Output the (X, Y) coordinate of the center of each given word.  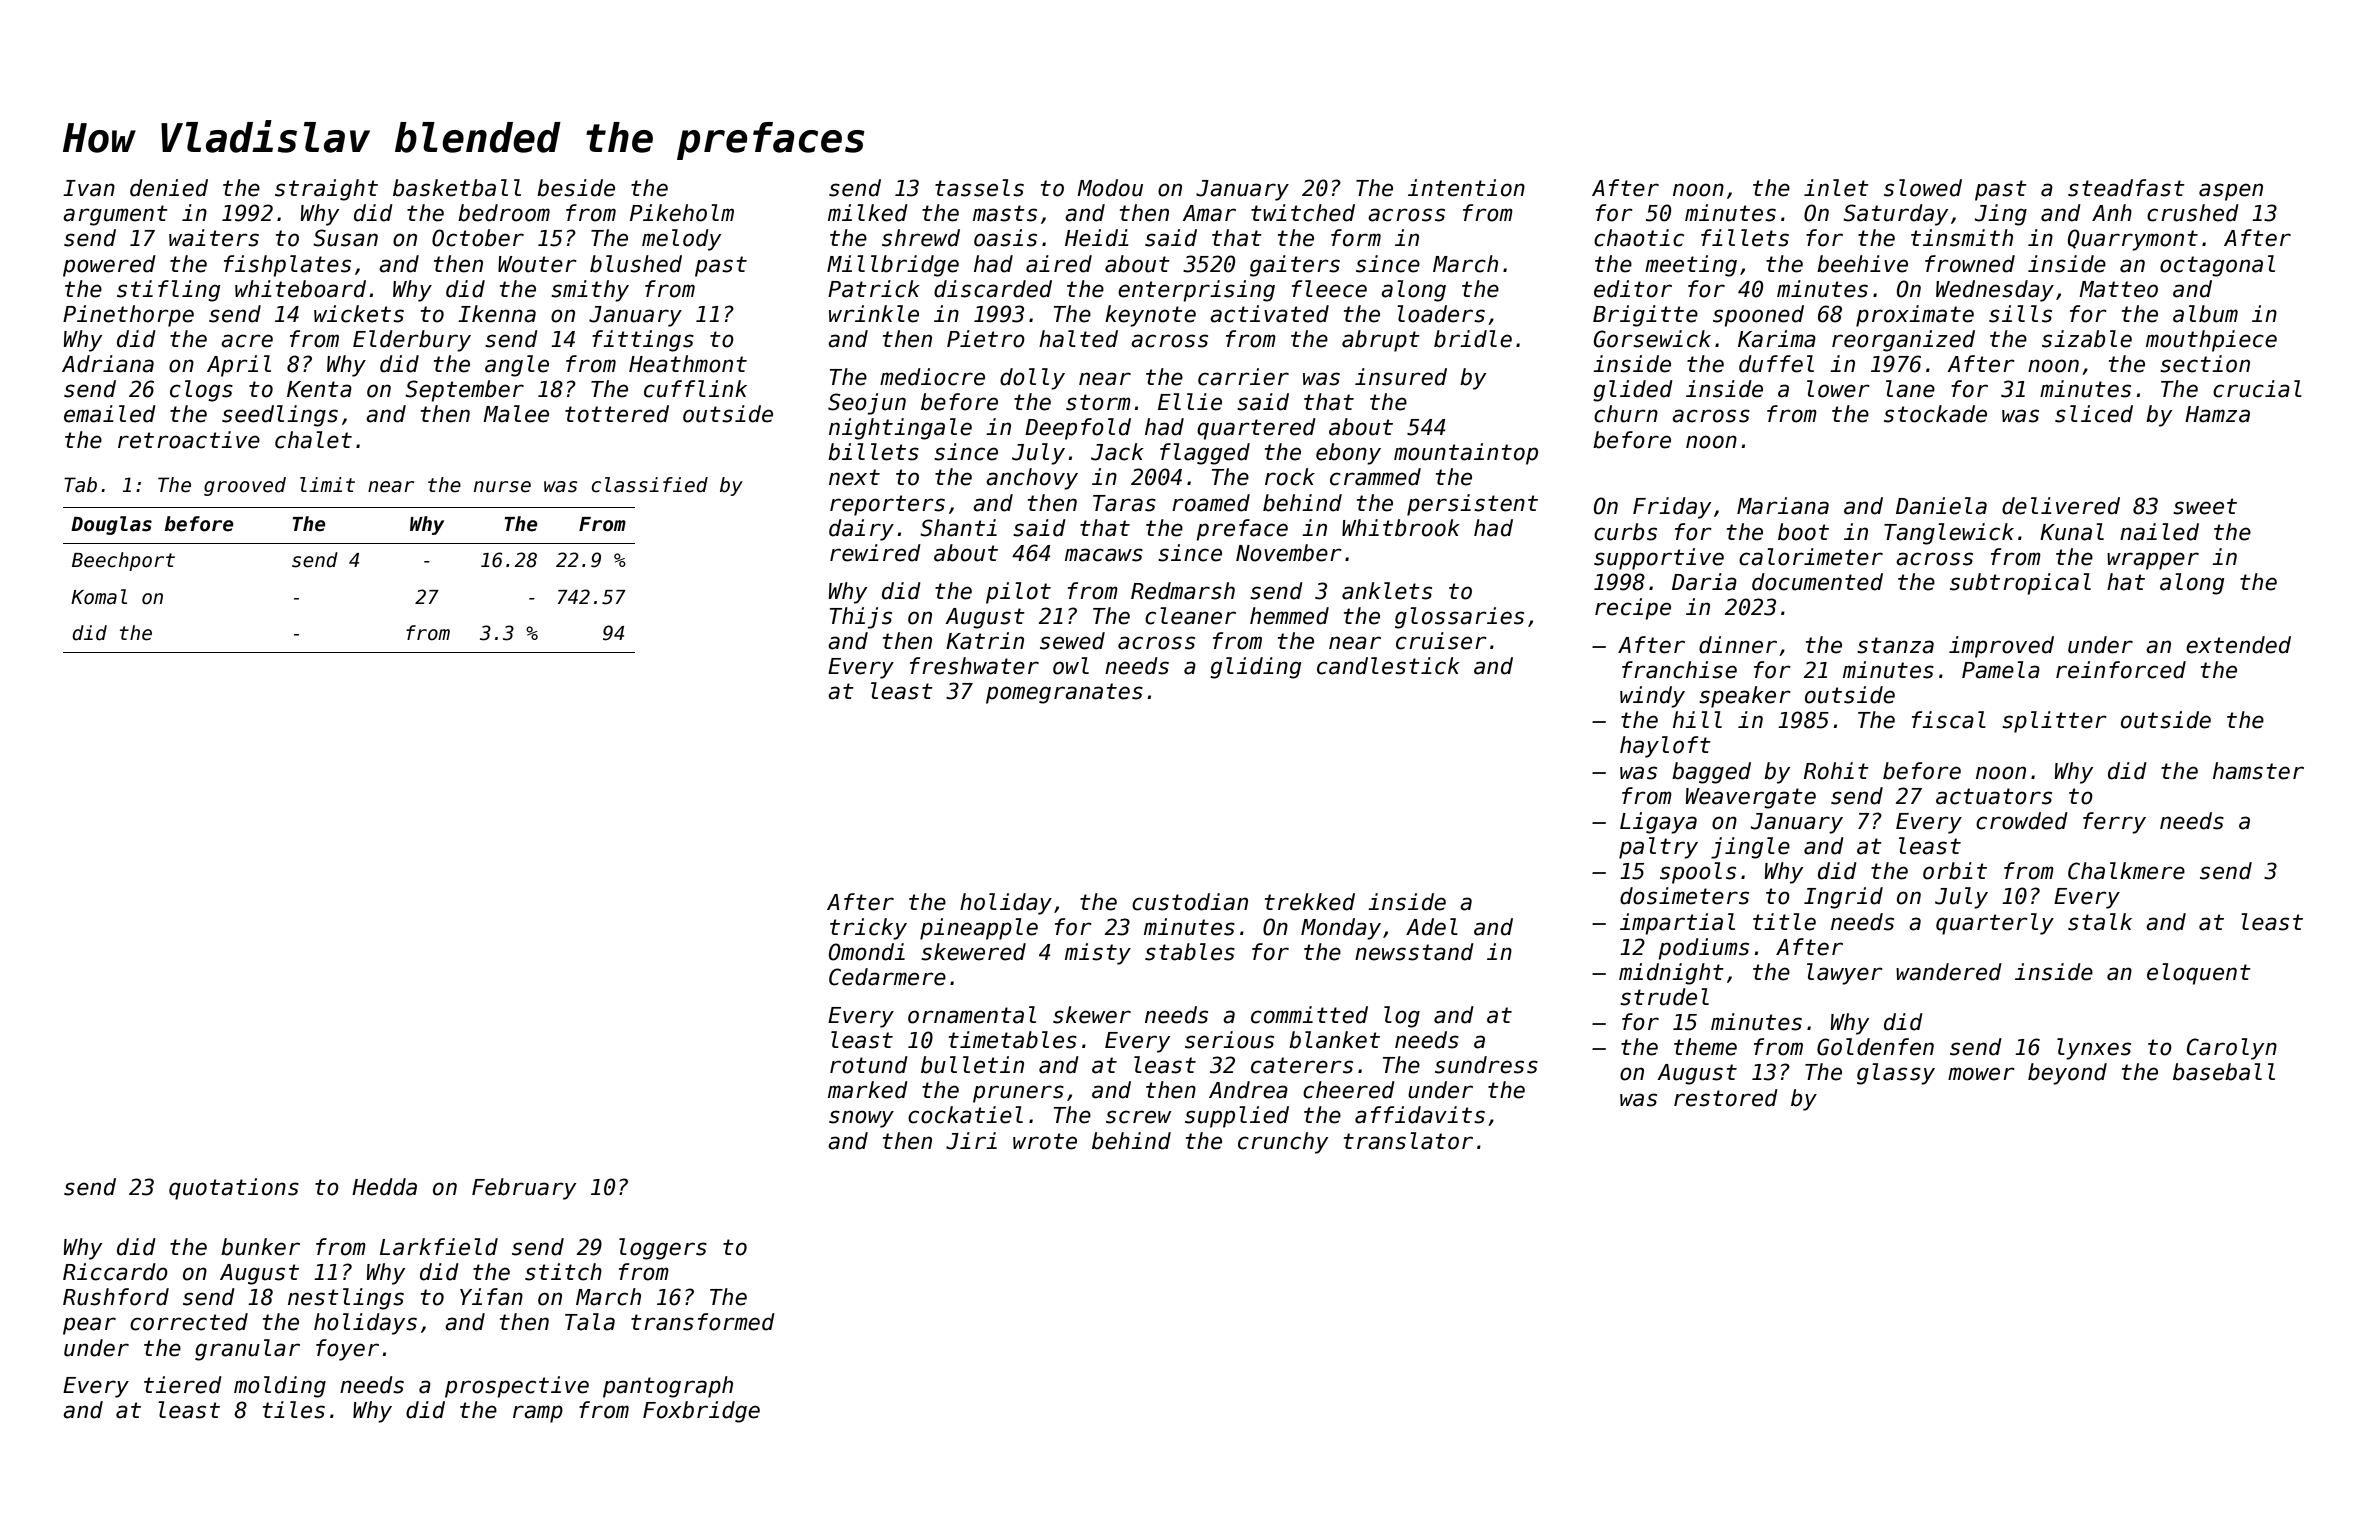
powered (109, 266)
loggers (663, 1249)
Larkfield (439, 1247)
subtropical (2020, 584)
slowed (1923, 188)
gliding (1255, 668)
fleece (1329, 289)
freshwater (974, 666)
